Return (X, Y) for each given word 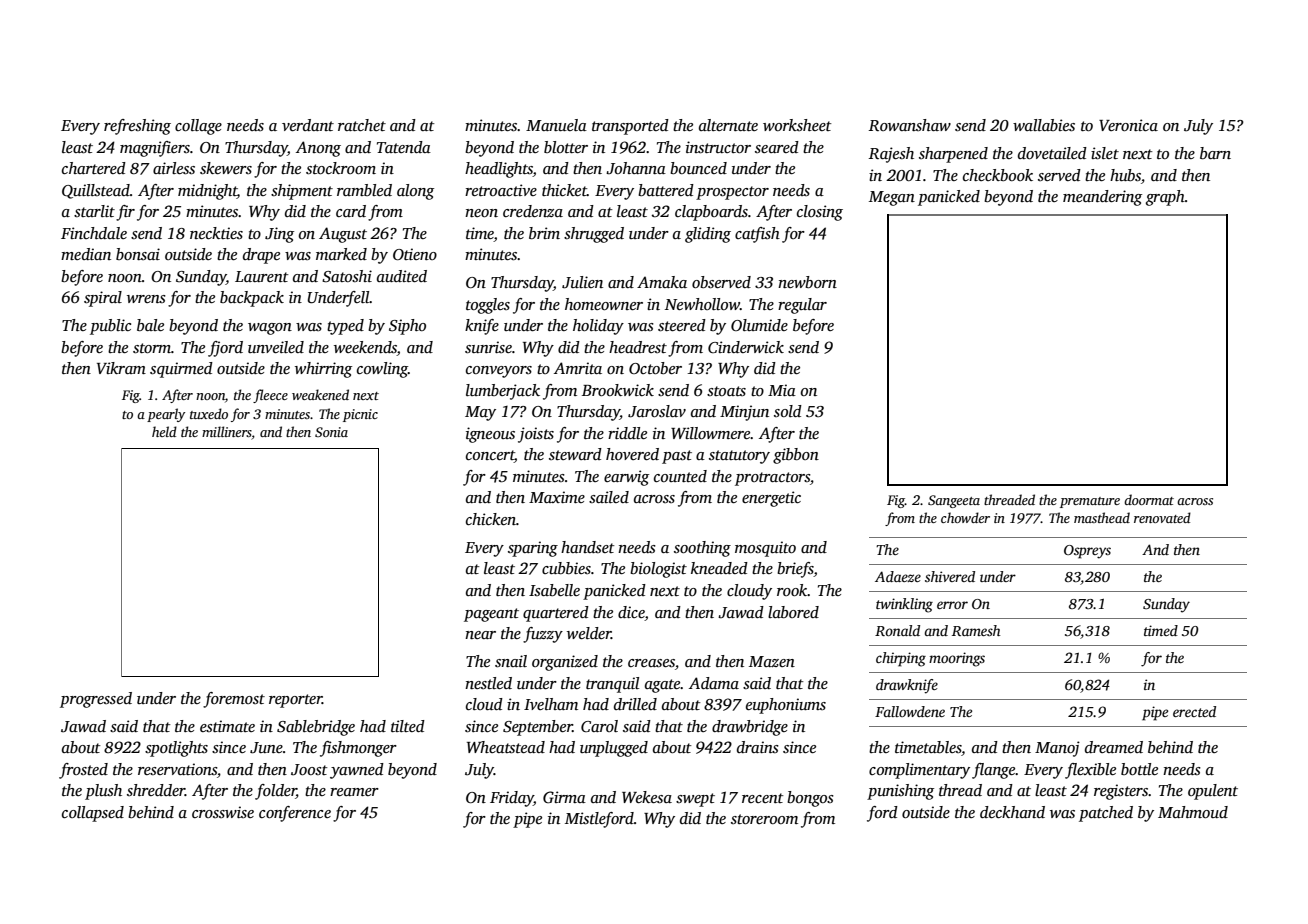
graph (1165, 198)
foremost (234, 700)
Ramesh (976, 630)
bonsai (138, 254)
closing (820, 213)
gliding (708, 235)
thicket (564, 190)
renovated (1162, 517)
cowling (382, 370)
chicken (491, 519)
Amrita (578, 368)
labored (793, 612)
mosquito (765, 549)
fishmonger (358, 749)
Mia (782, 390)
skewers (226, 168)
